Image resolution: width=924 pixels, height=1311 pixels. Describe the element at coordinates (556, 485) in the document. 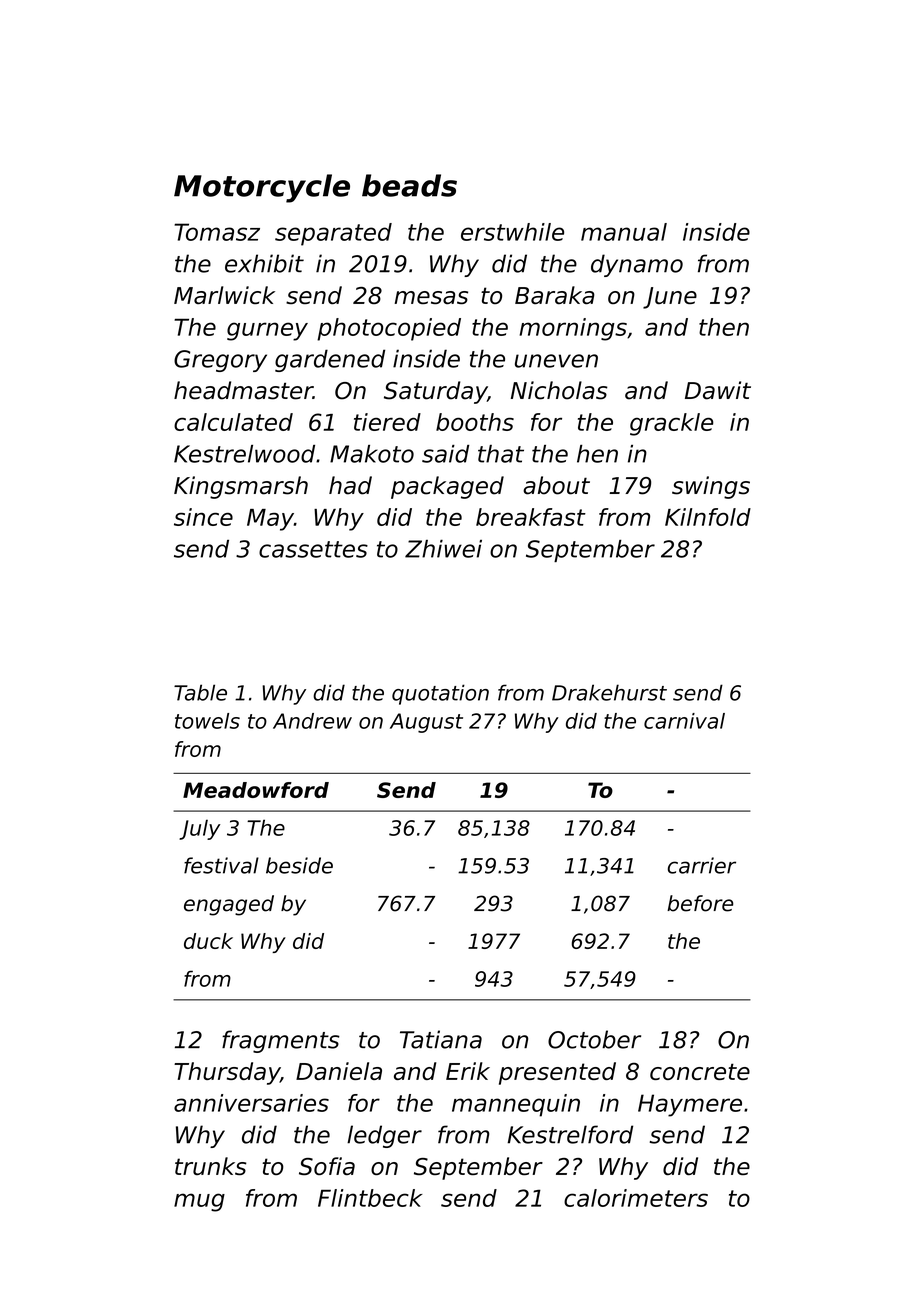

I see `about` at that location.
